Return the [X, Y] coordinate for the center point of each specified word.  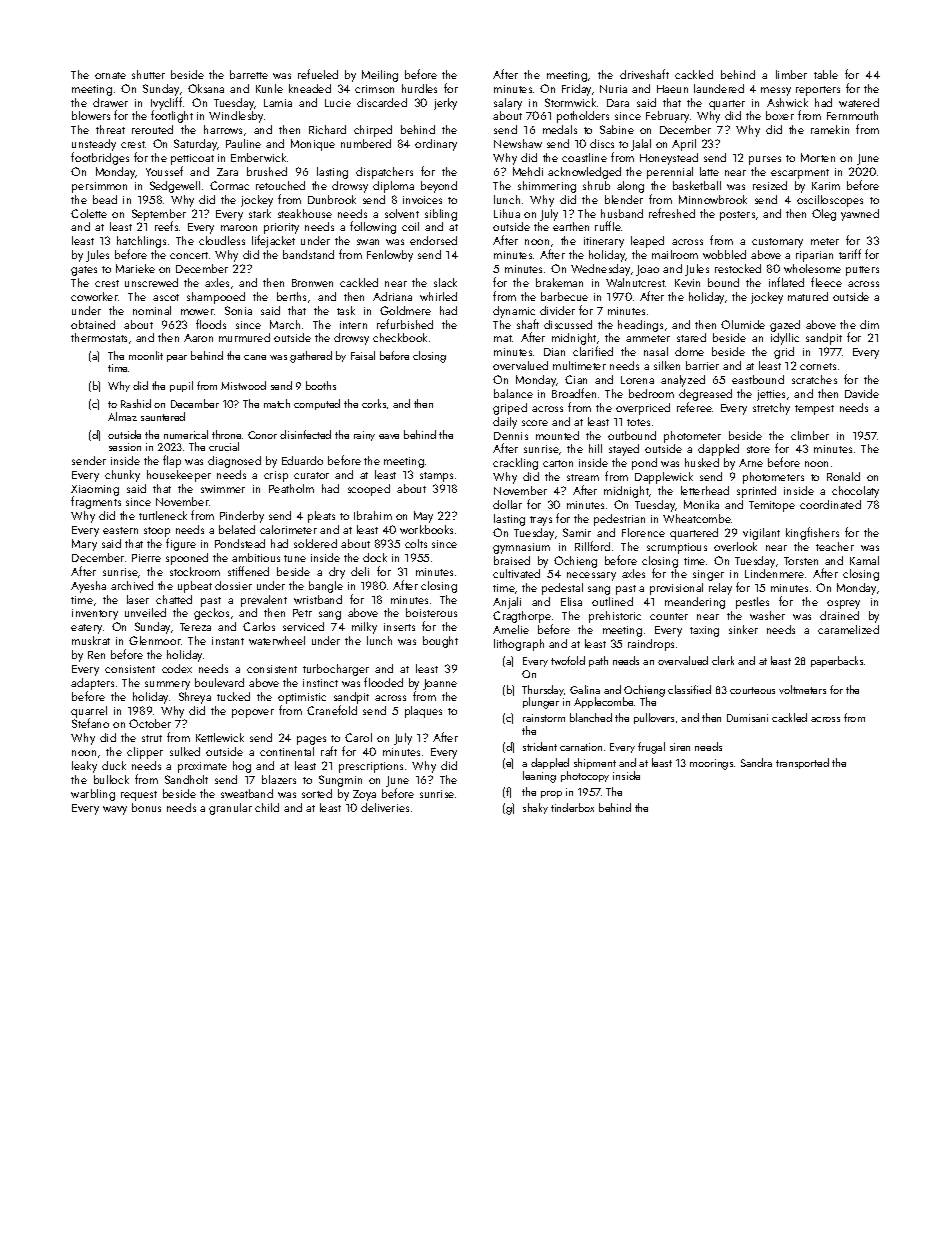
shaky [535, 808]
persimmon [99, 187]
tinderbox [572, 807]
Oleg [824, 215]
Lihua [507, 213]
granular [230, 809]
